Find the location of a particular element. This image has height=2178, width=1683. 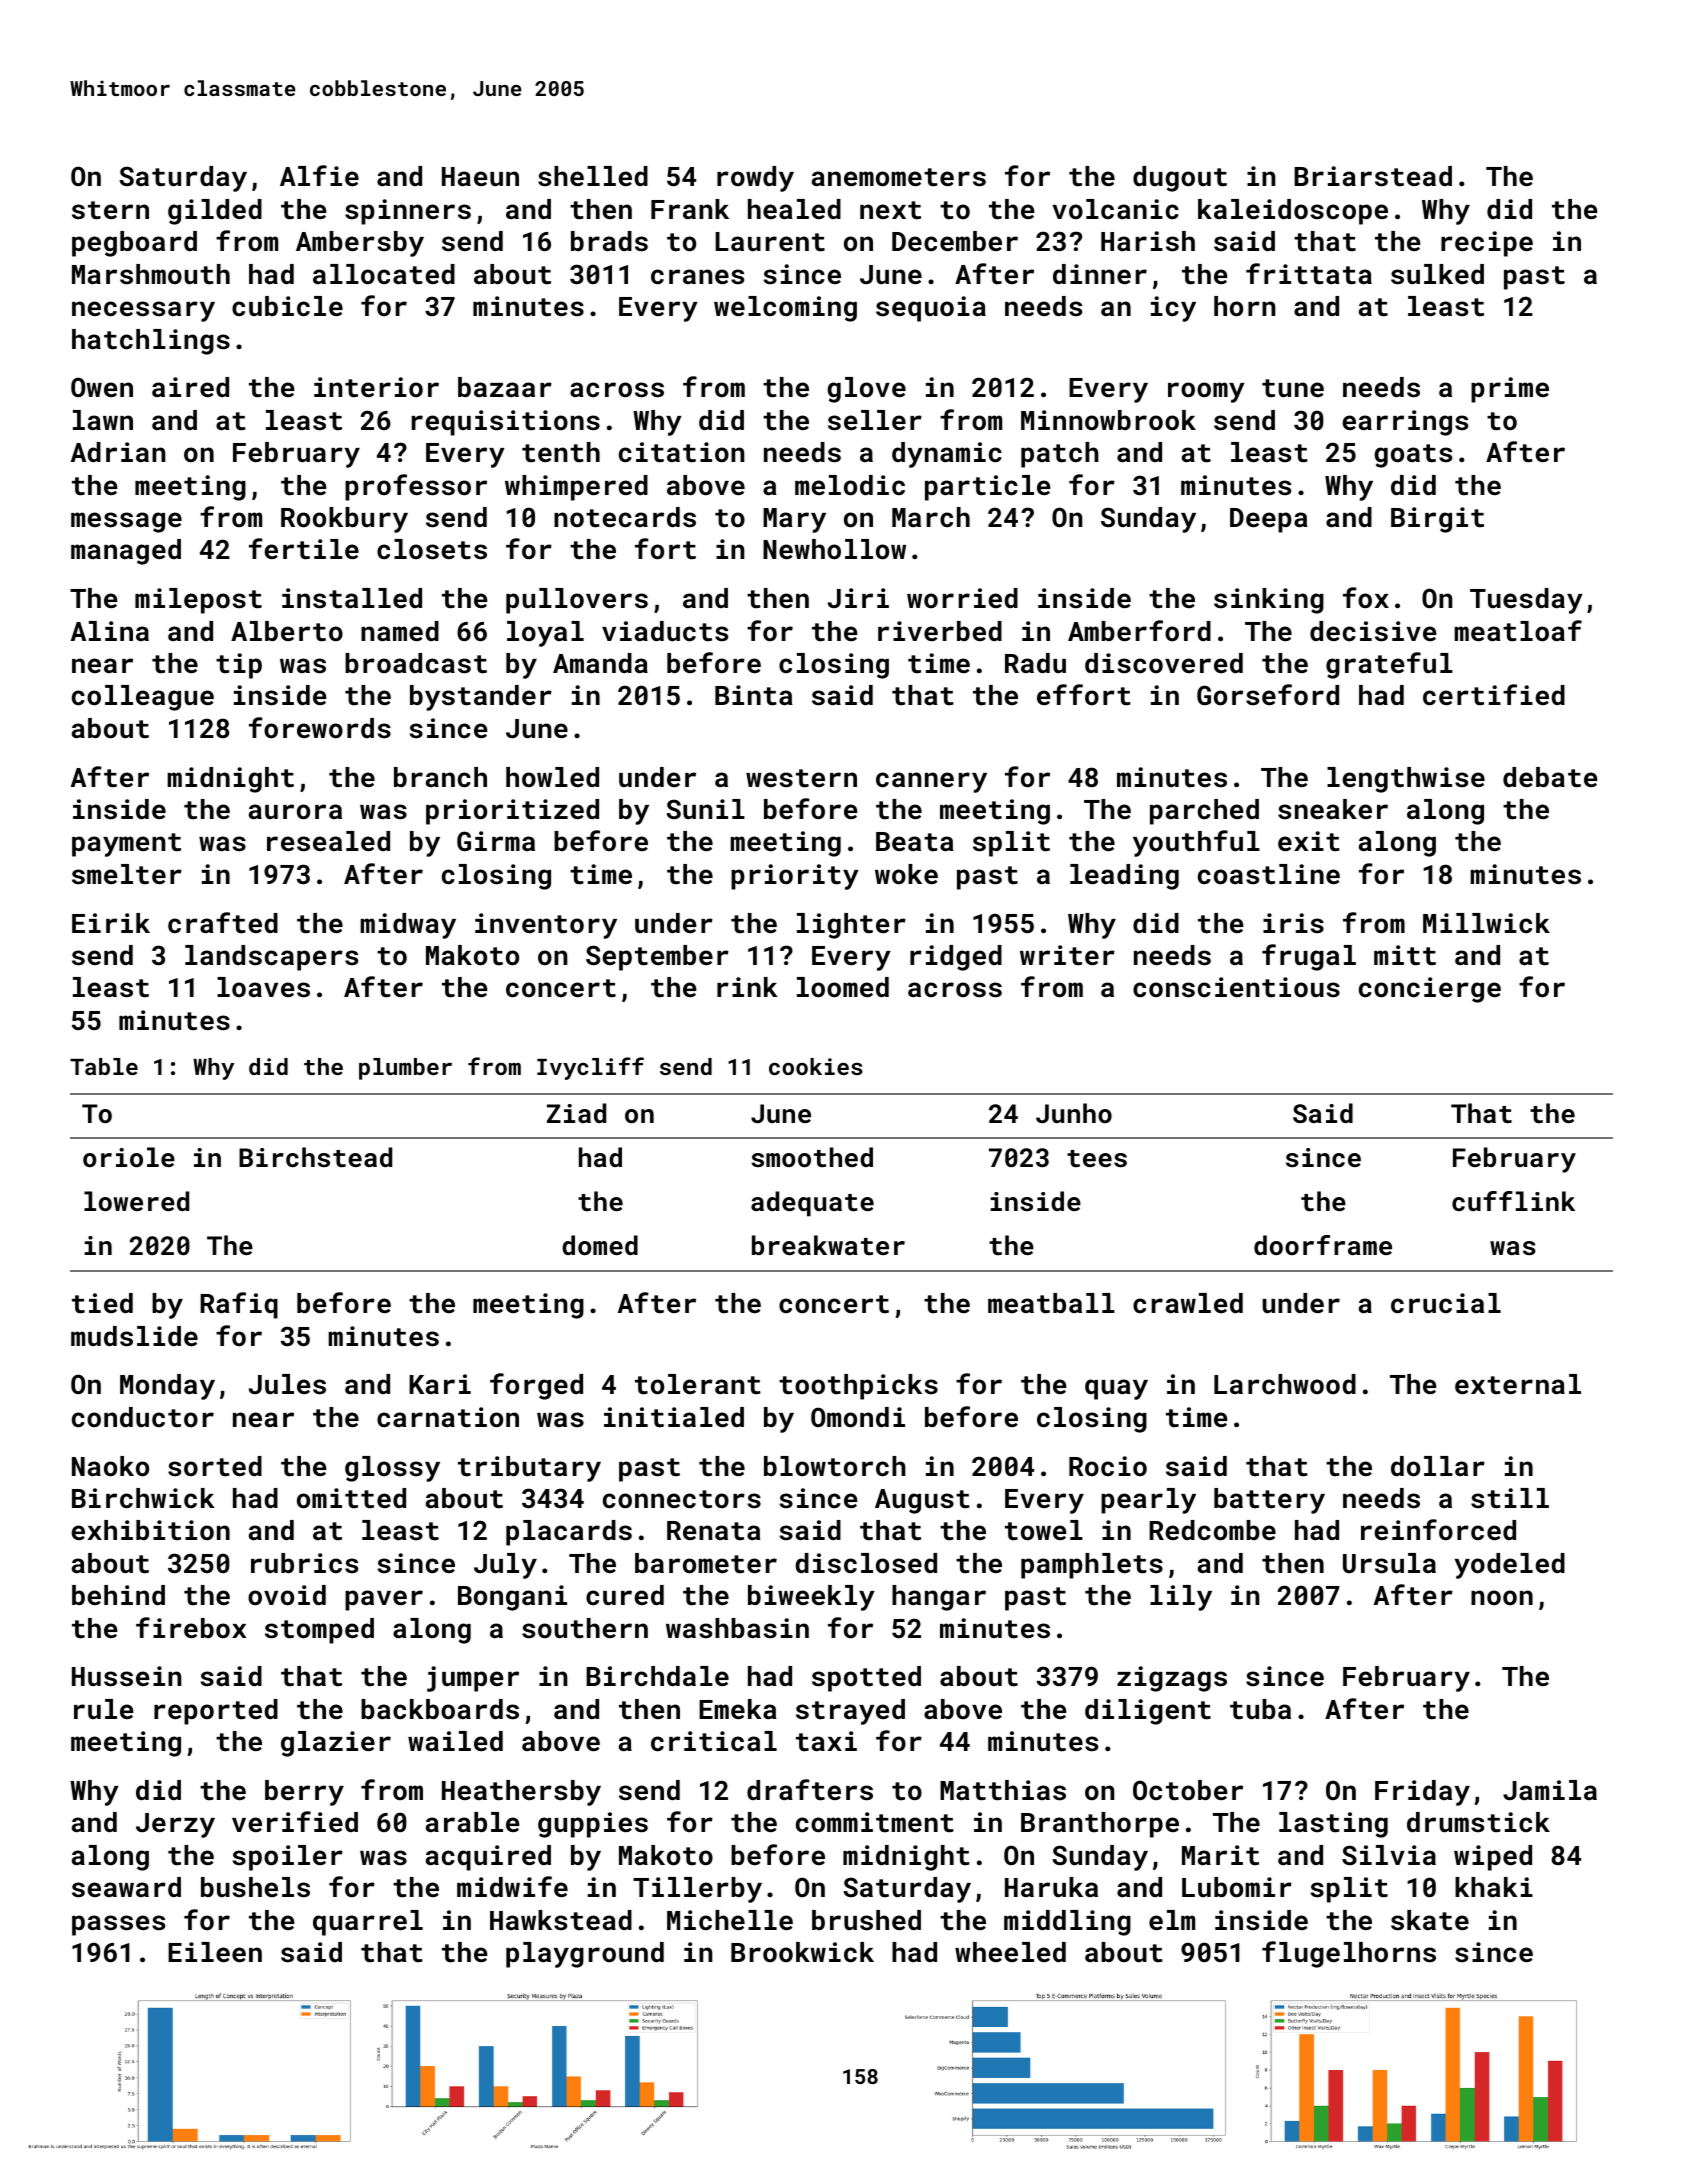

crawled is located at coordinates (1188, 1303).
